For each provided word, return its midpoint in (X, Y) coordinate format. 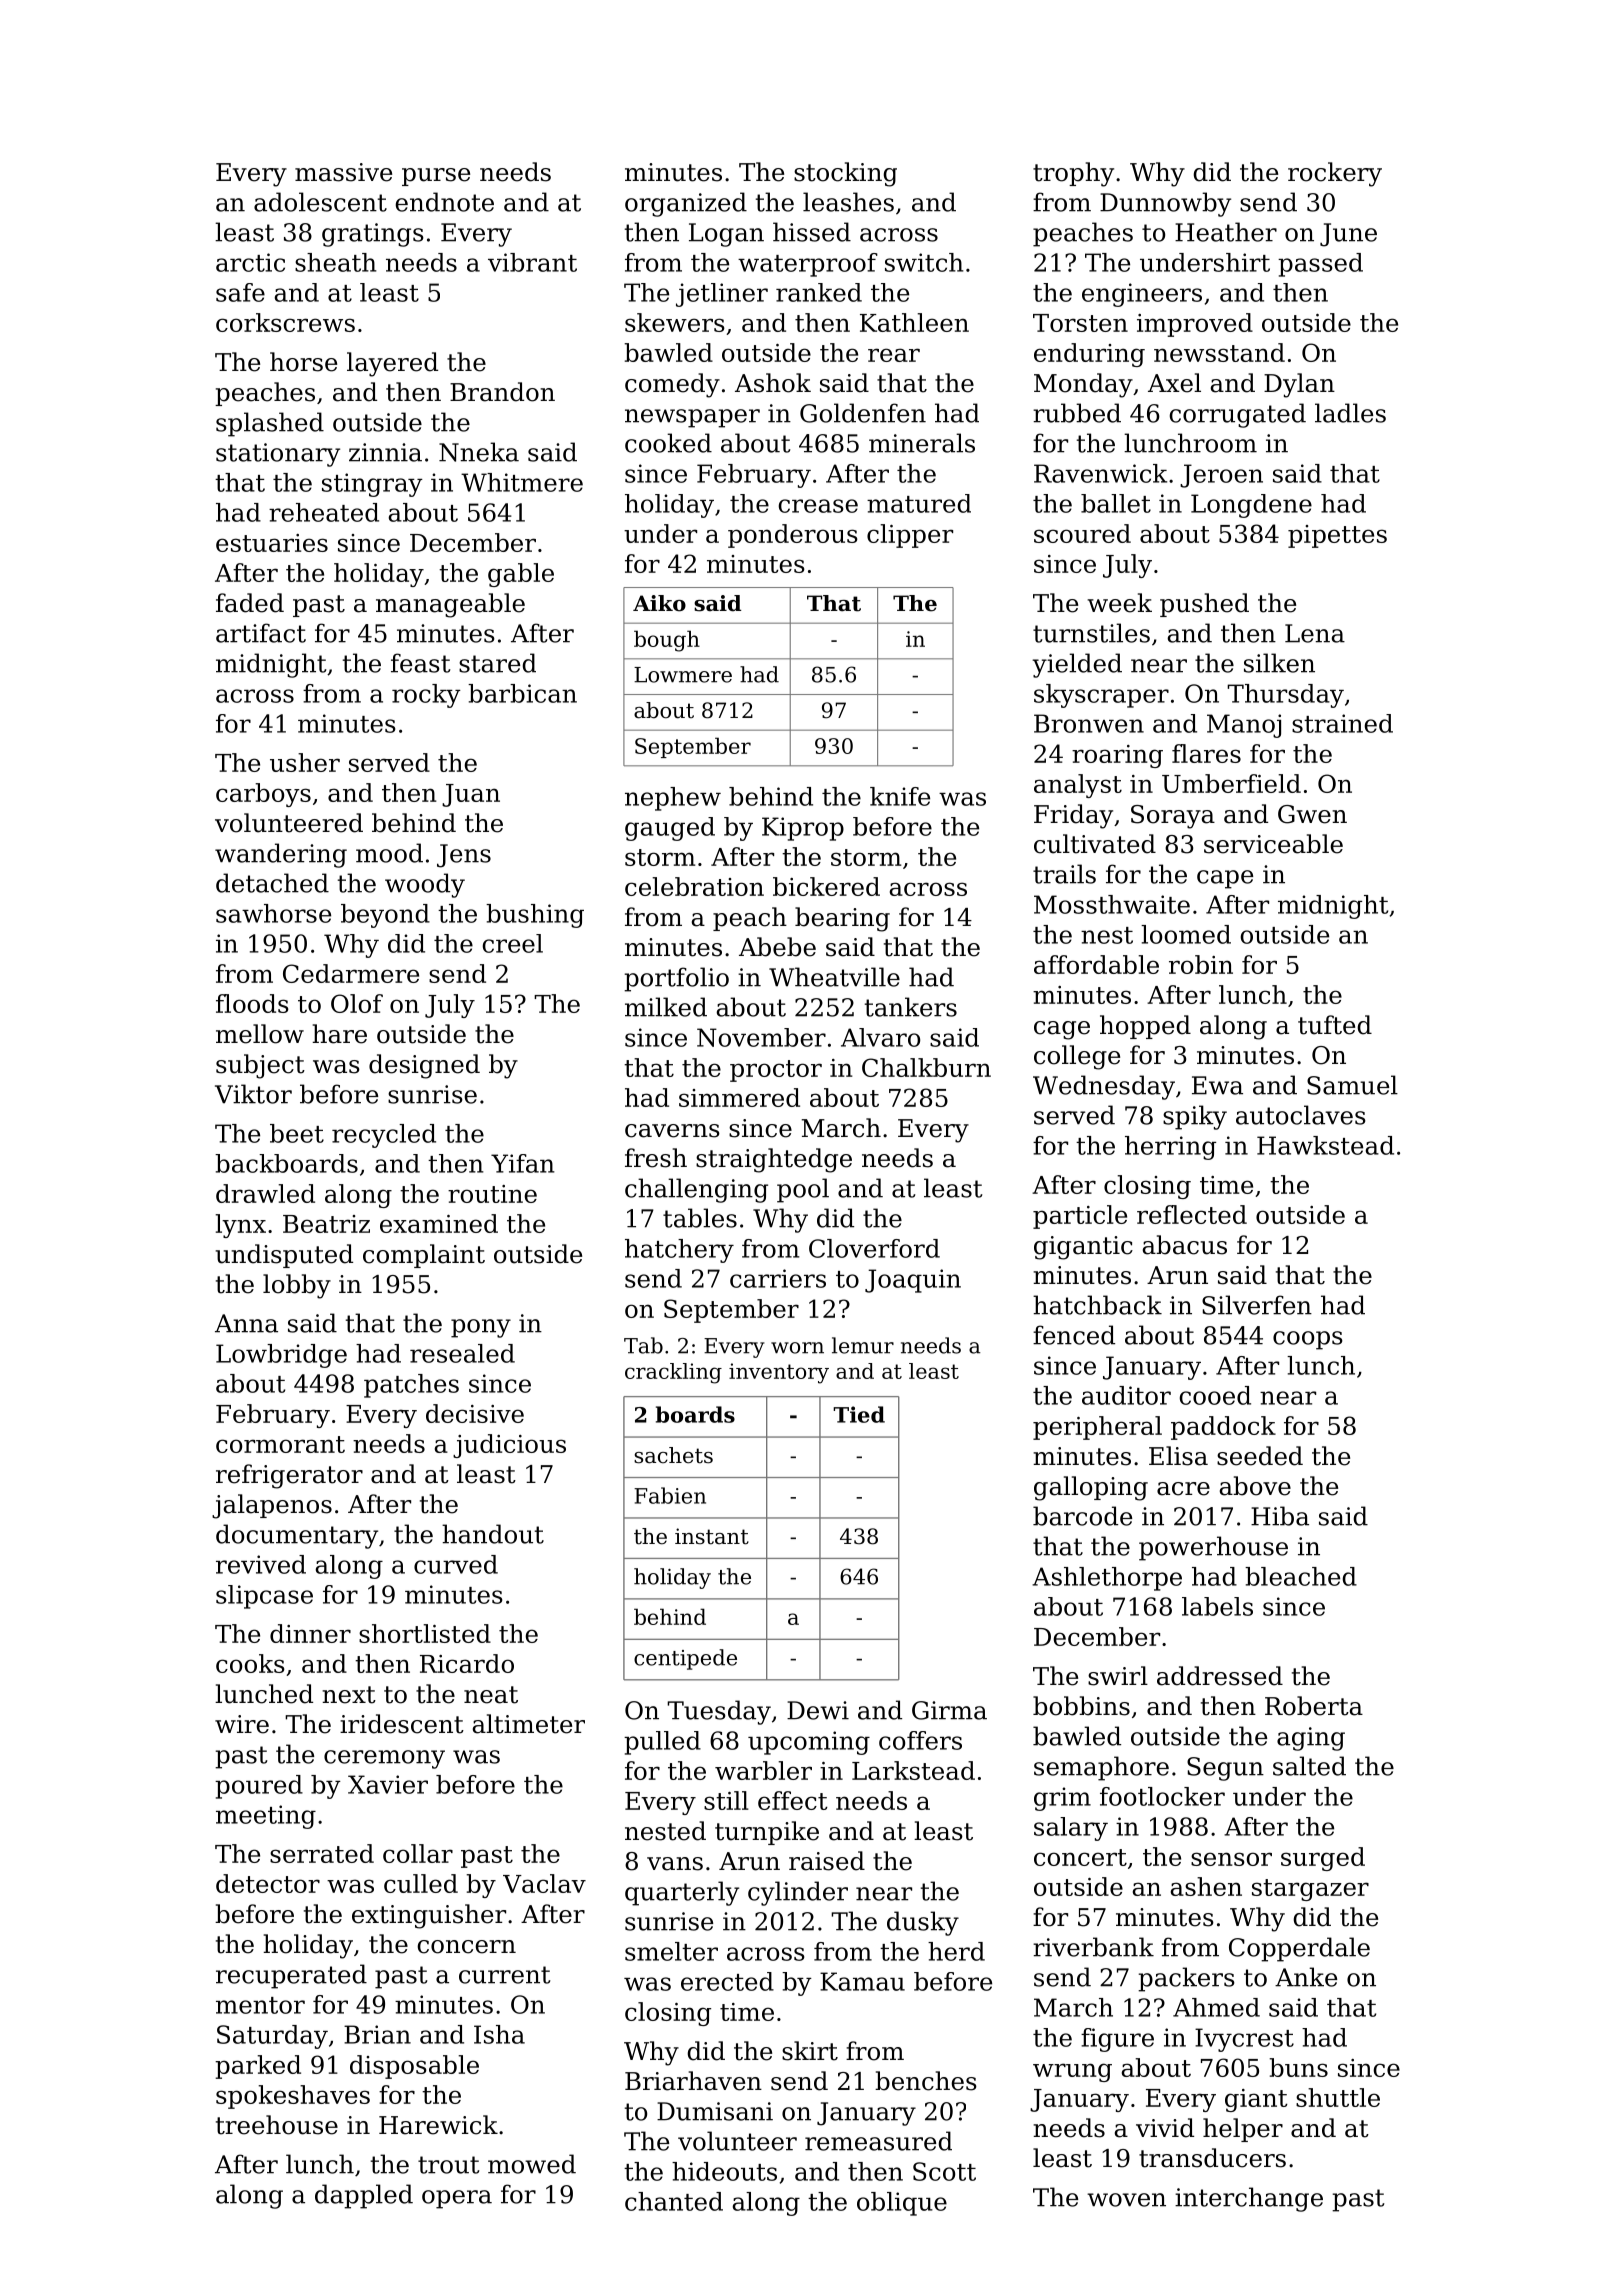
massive (343, 172)
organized (686, 204)
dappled (364, 2196)
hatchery (679, 1251)
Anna (246, 1323)
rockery (1335, 174)
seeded (1260, 1456)
